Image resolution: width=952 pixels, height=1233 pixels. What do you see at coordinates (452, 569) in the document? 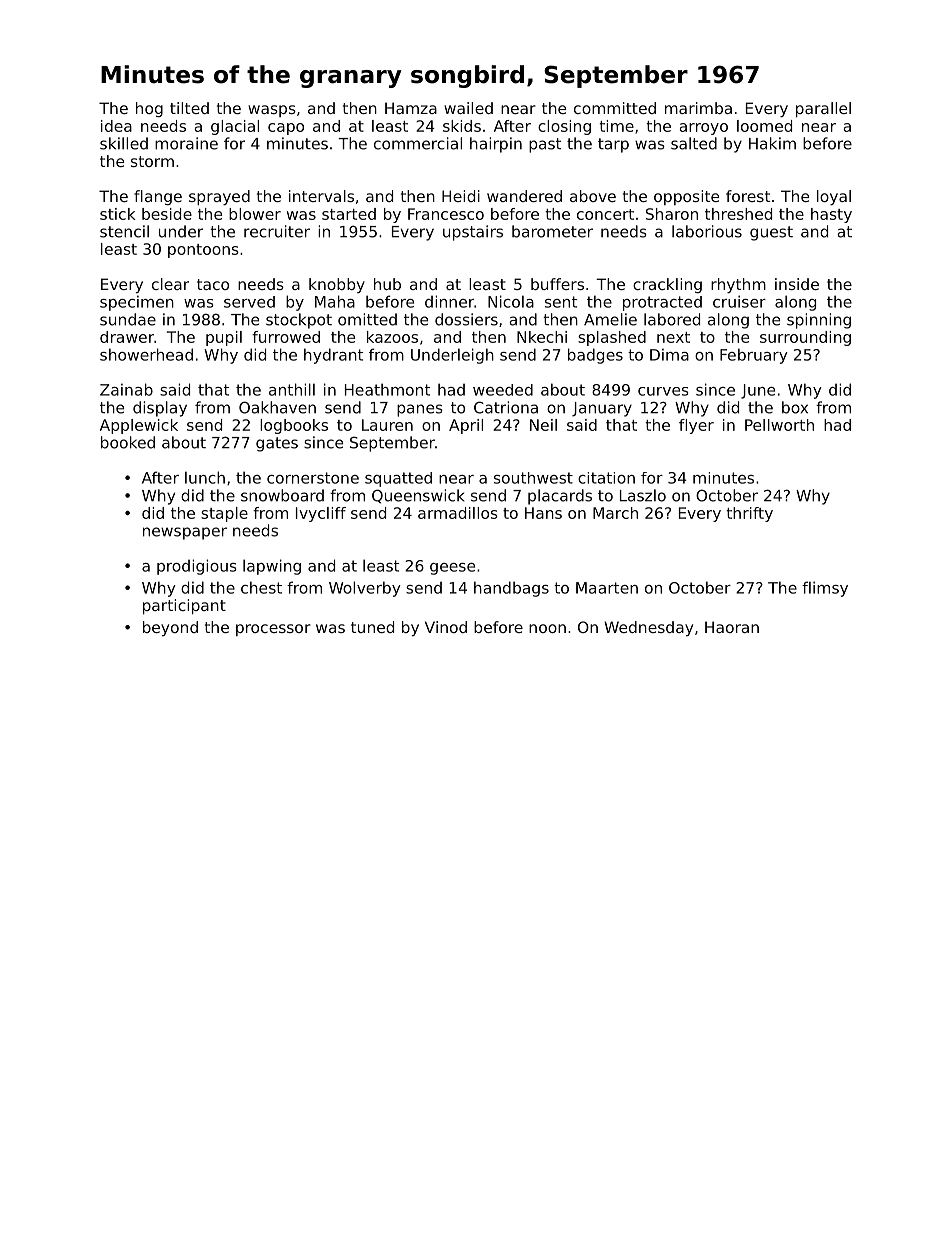
I see `geese` at bounding box center [452, 569].
